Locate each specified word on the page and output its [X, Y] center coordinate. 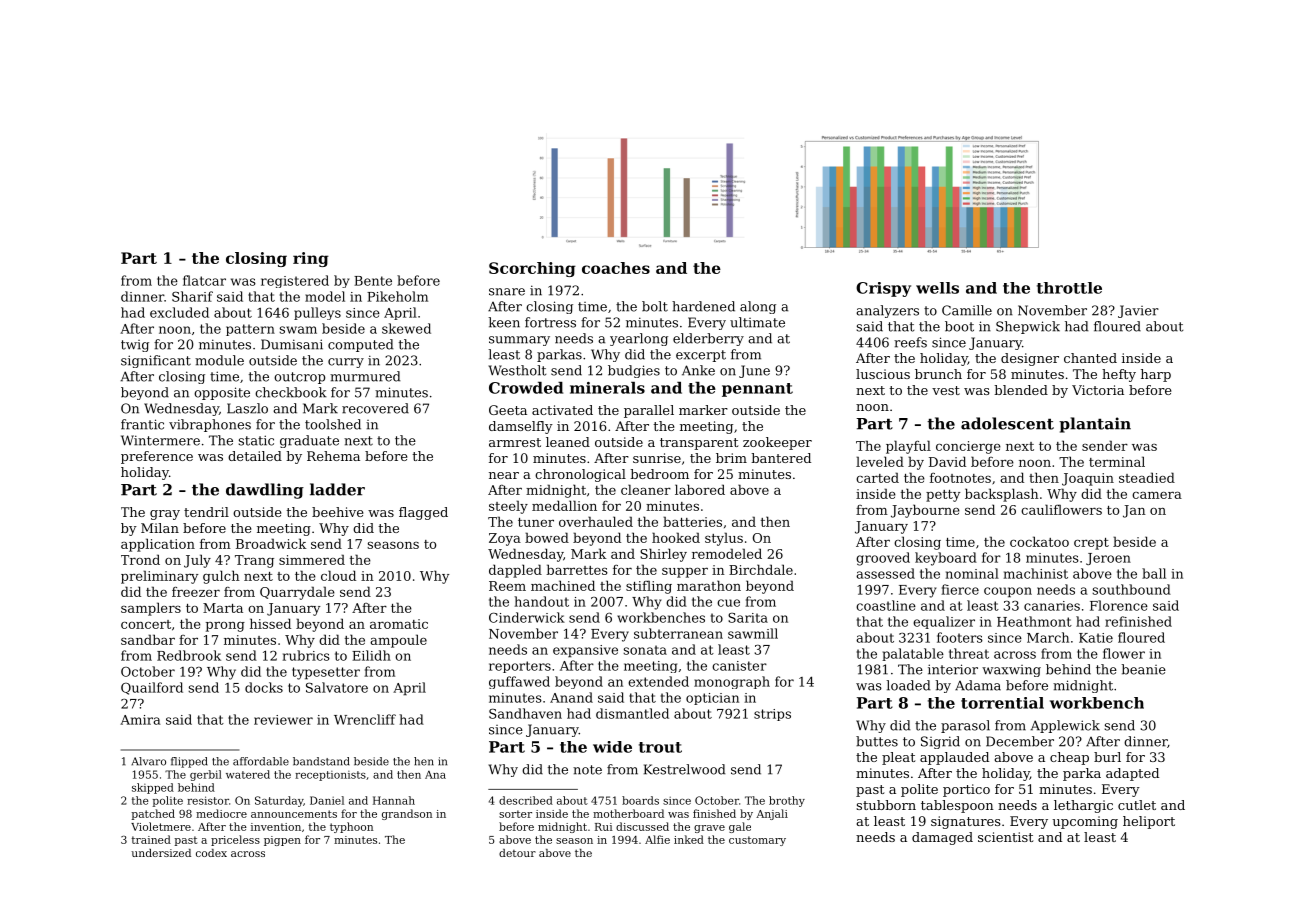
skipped [153, 788]
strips [772, 715]
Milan [160, 528]
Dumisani [292, 344]
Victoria [1098, 390]
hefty [1119, 375]
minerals [607, 388]
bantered [781, 458]
